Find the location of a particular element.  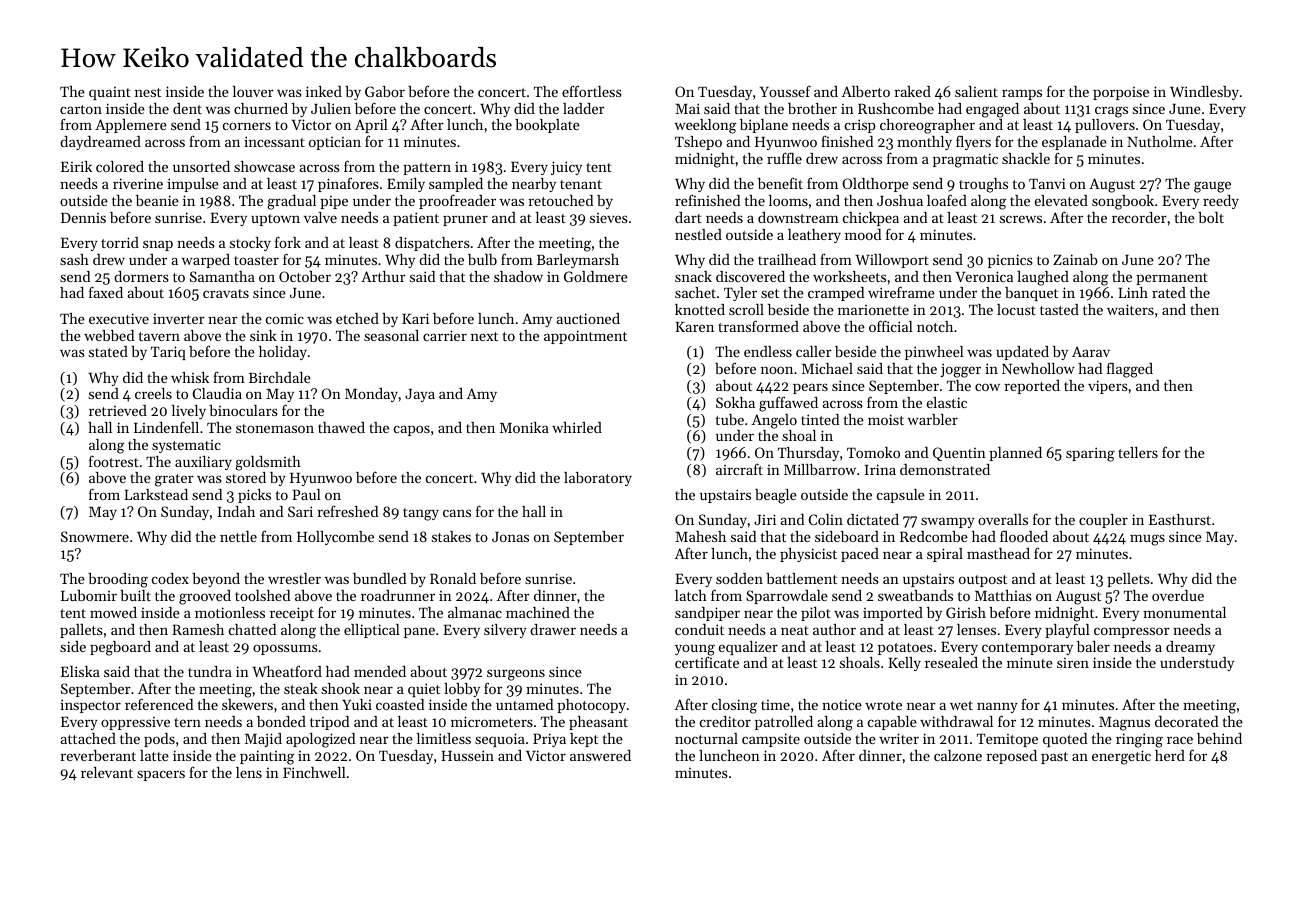

time is located at coordinates (775, 705).
